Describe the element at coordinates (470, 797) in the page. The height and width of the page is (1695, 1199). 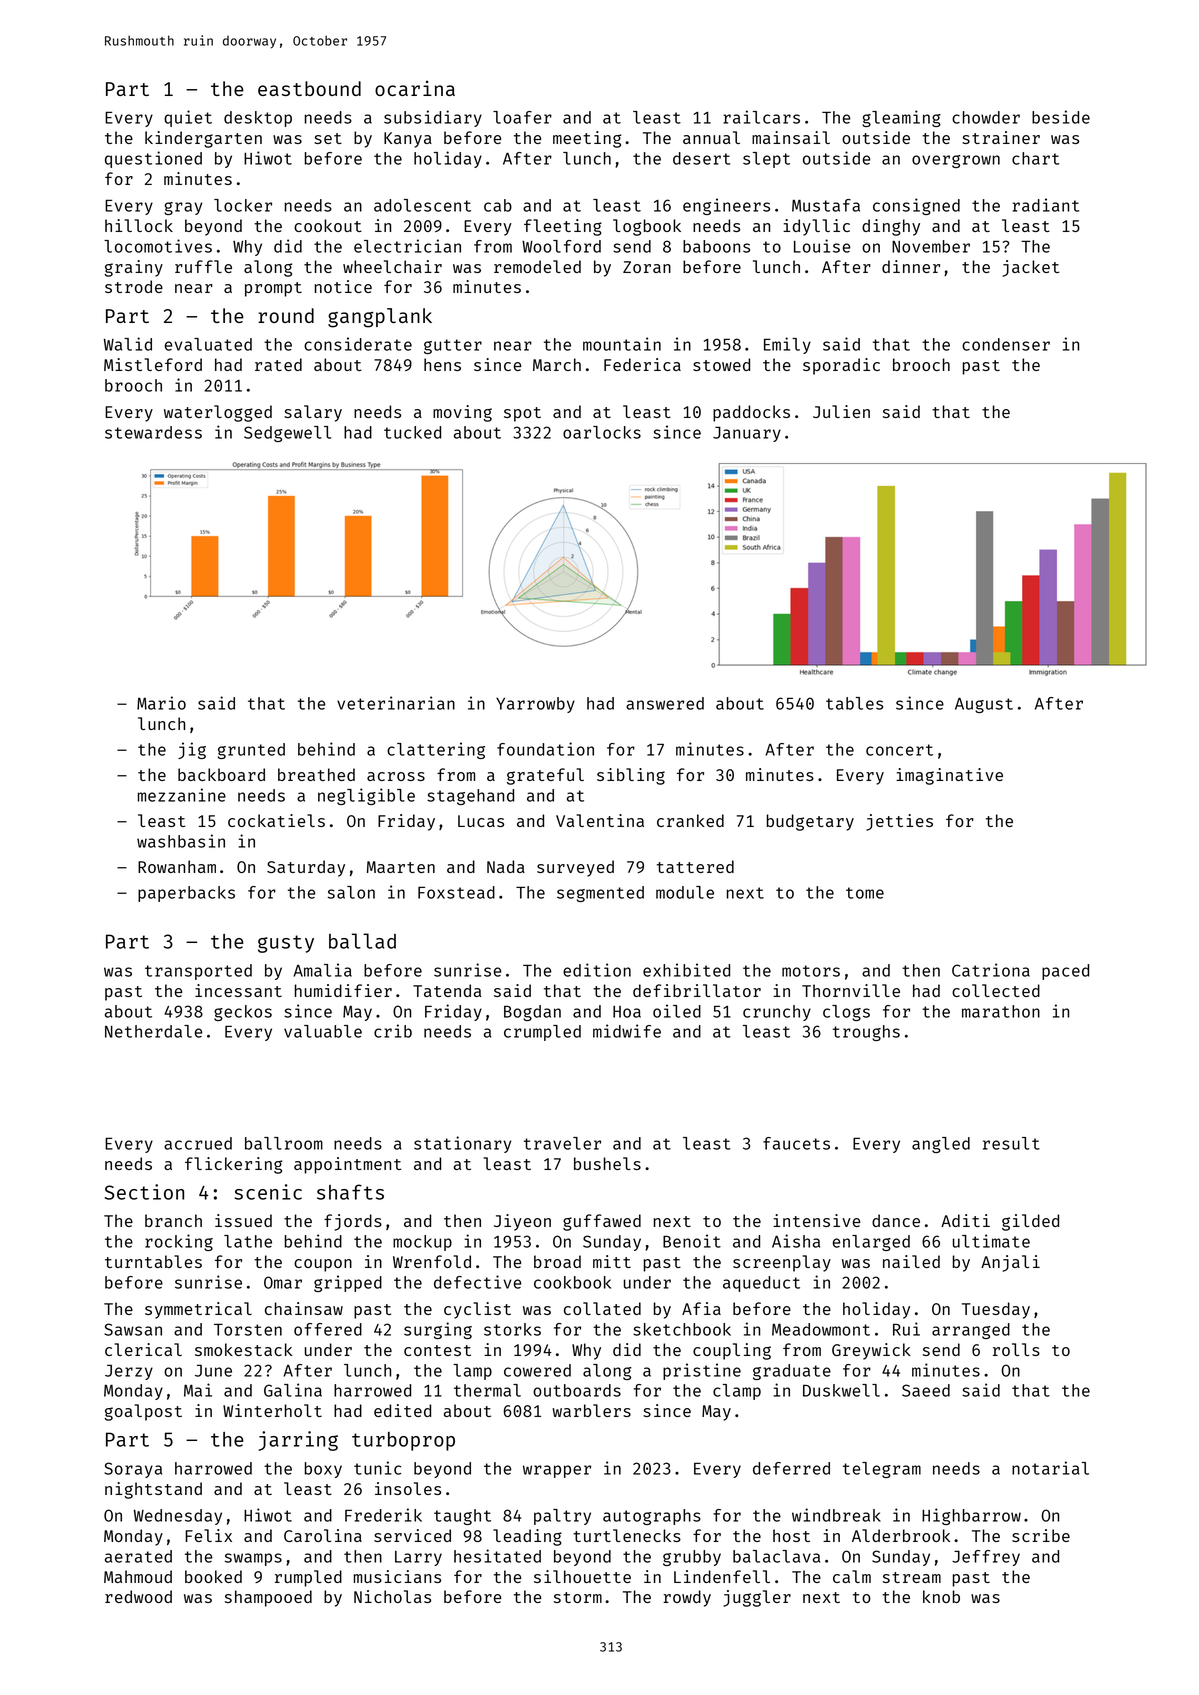
I see `stagehand` at that location.
